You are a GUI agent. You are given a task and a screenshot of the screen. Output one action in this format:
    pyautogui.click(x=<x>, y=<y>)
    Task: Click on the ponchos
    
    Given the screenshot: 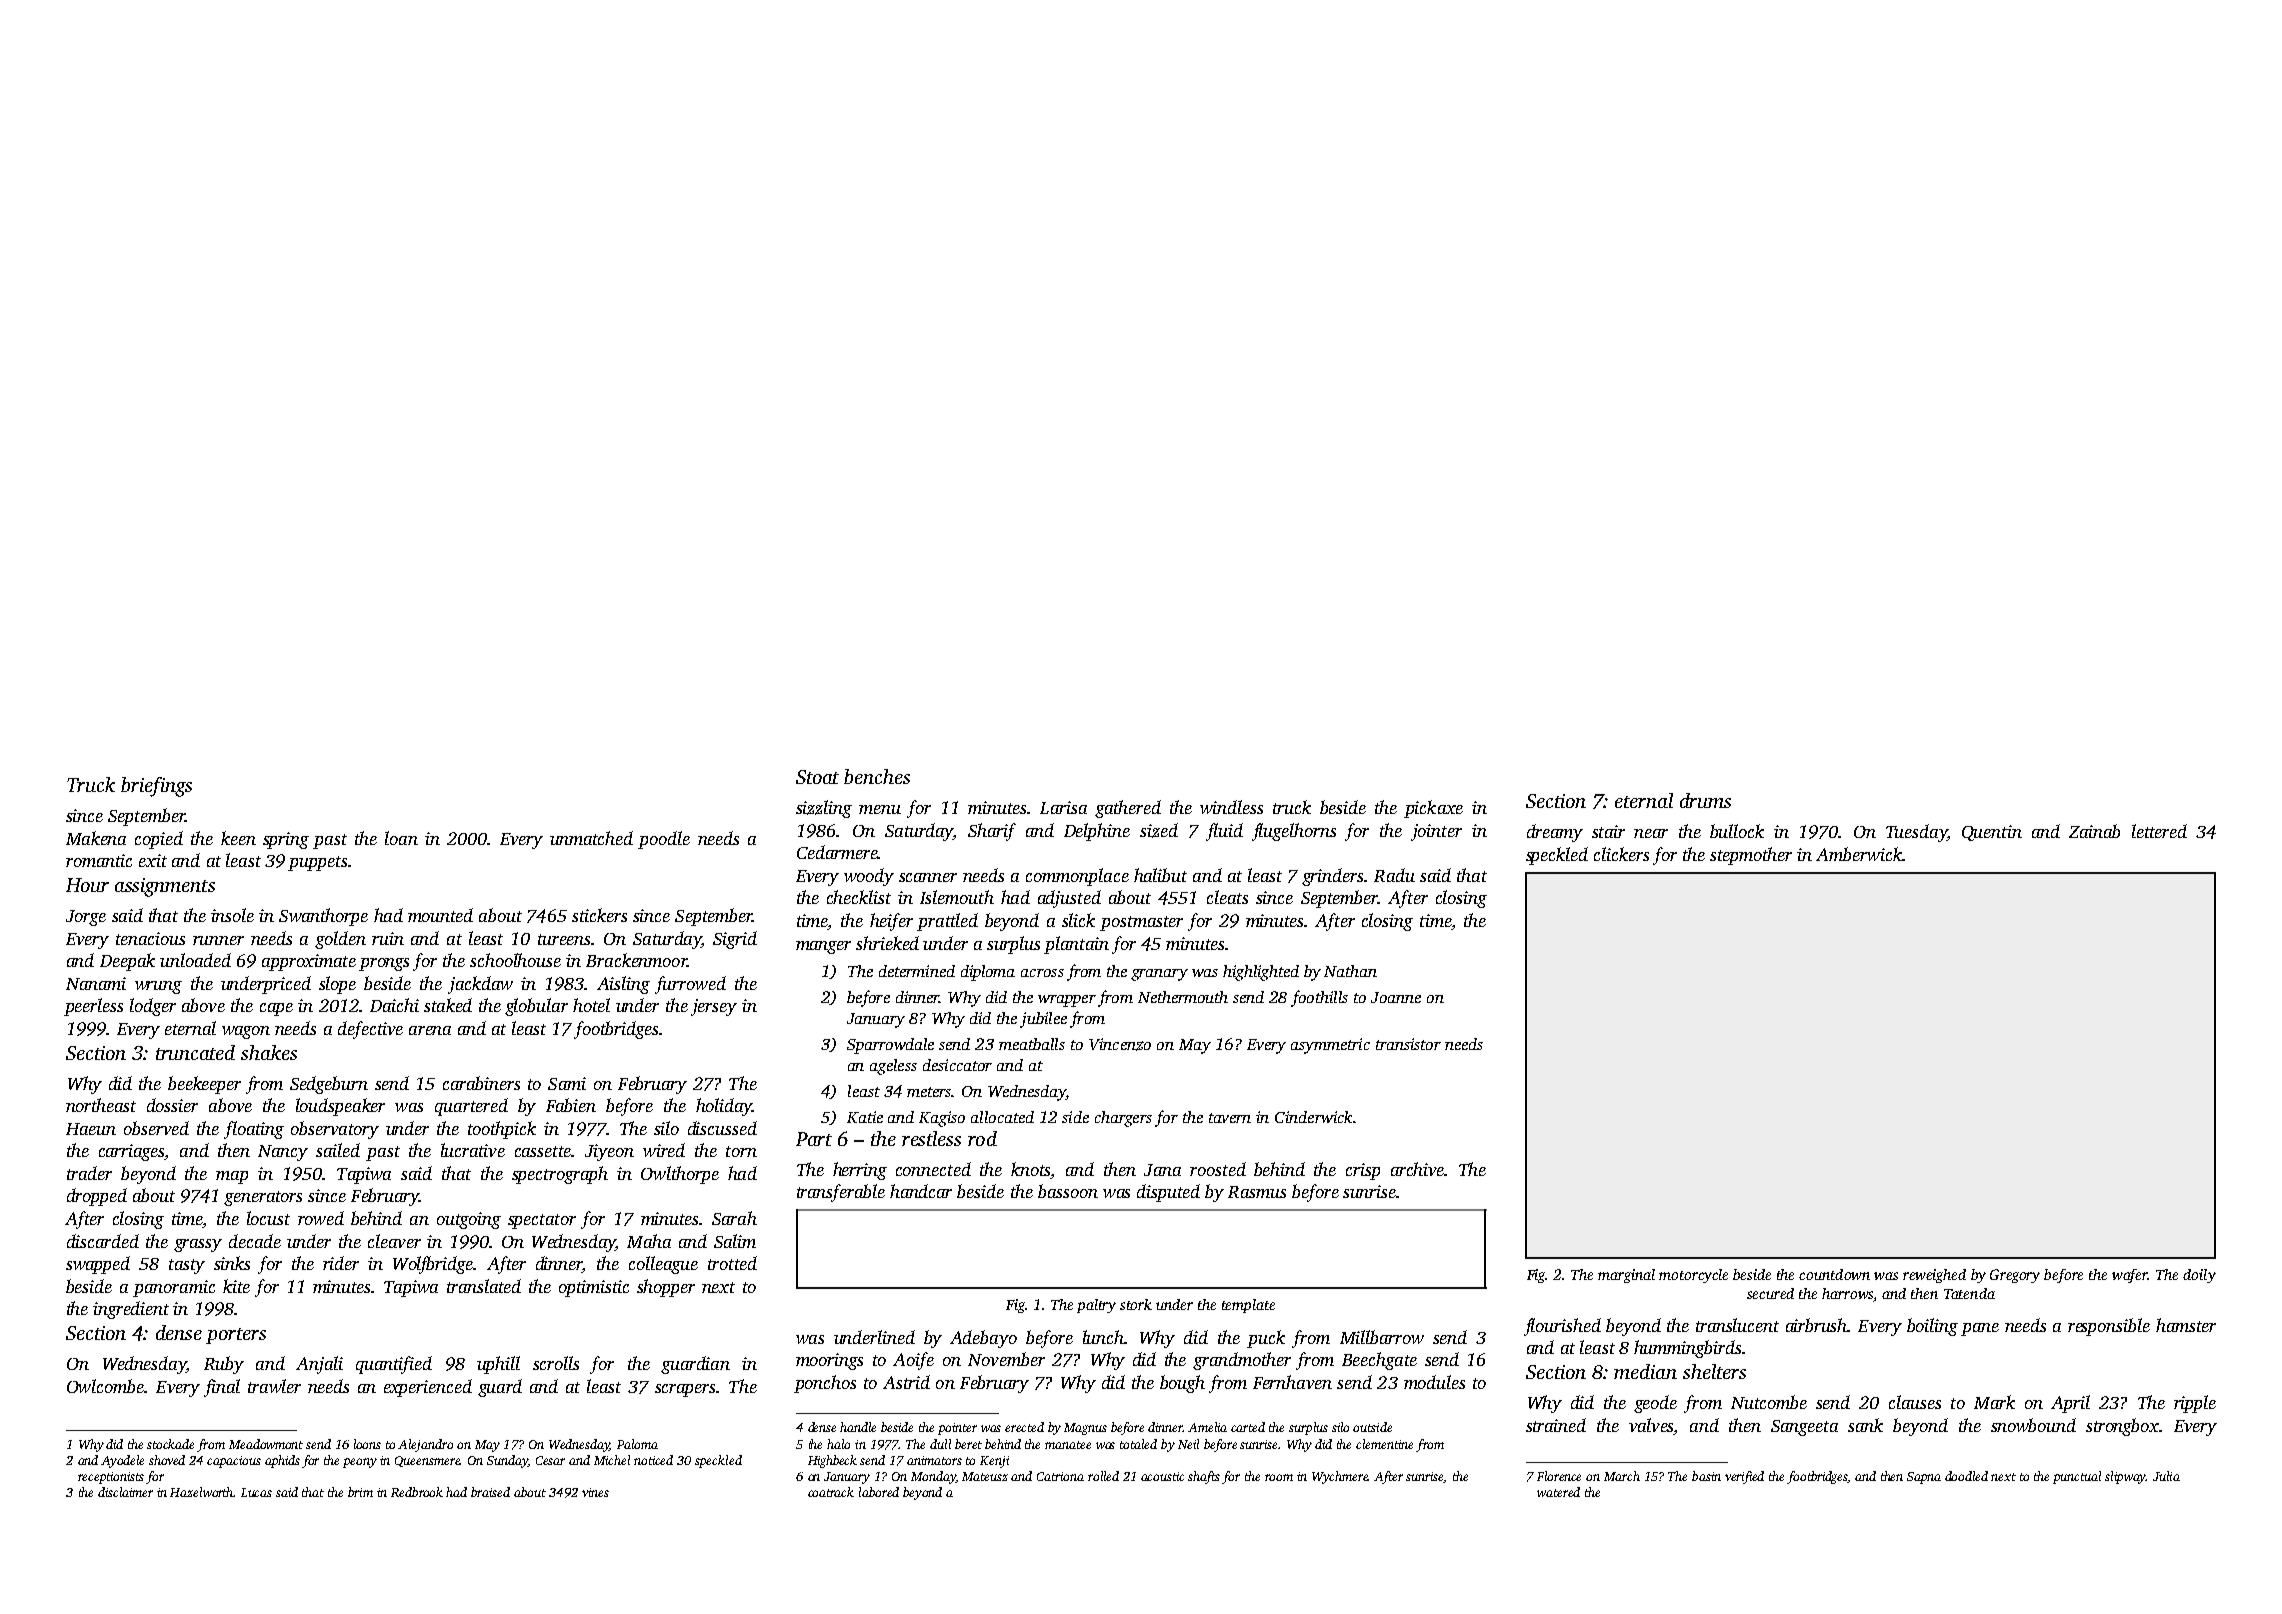 What is the action you would take?
    pyautogui.click(x=825, y=1384)
